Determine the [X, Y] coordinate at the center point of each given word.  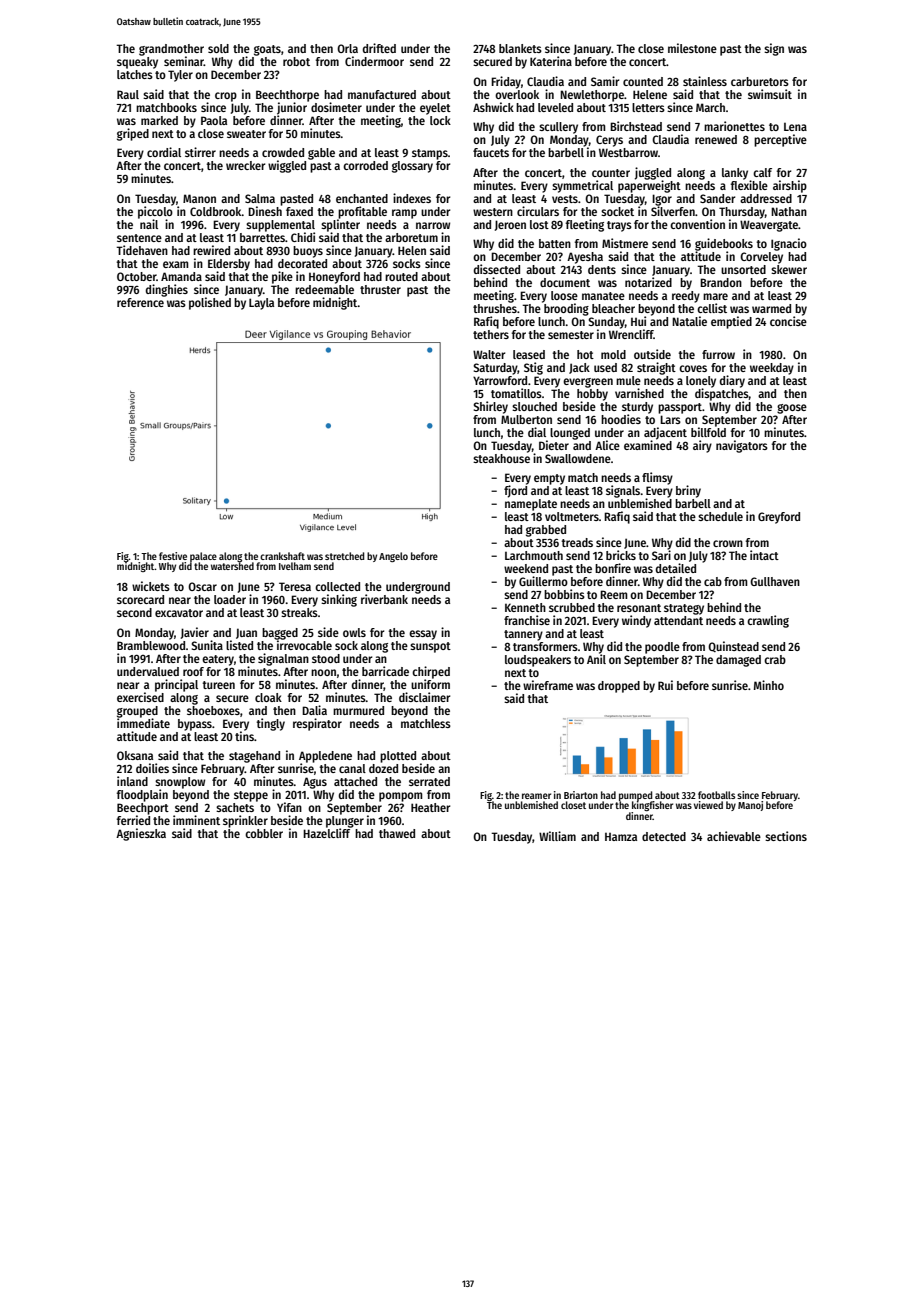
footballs [716, 795]
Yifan [289, 807]
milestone [692, 48]
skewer [789, 269]
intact [764, 555]
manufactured [382, 94]
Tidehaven [142, 250]
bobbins [564, 594]
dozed [383, 768]
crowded [283, 152]
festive [173, 556]
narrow [433, 225]
